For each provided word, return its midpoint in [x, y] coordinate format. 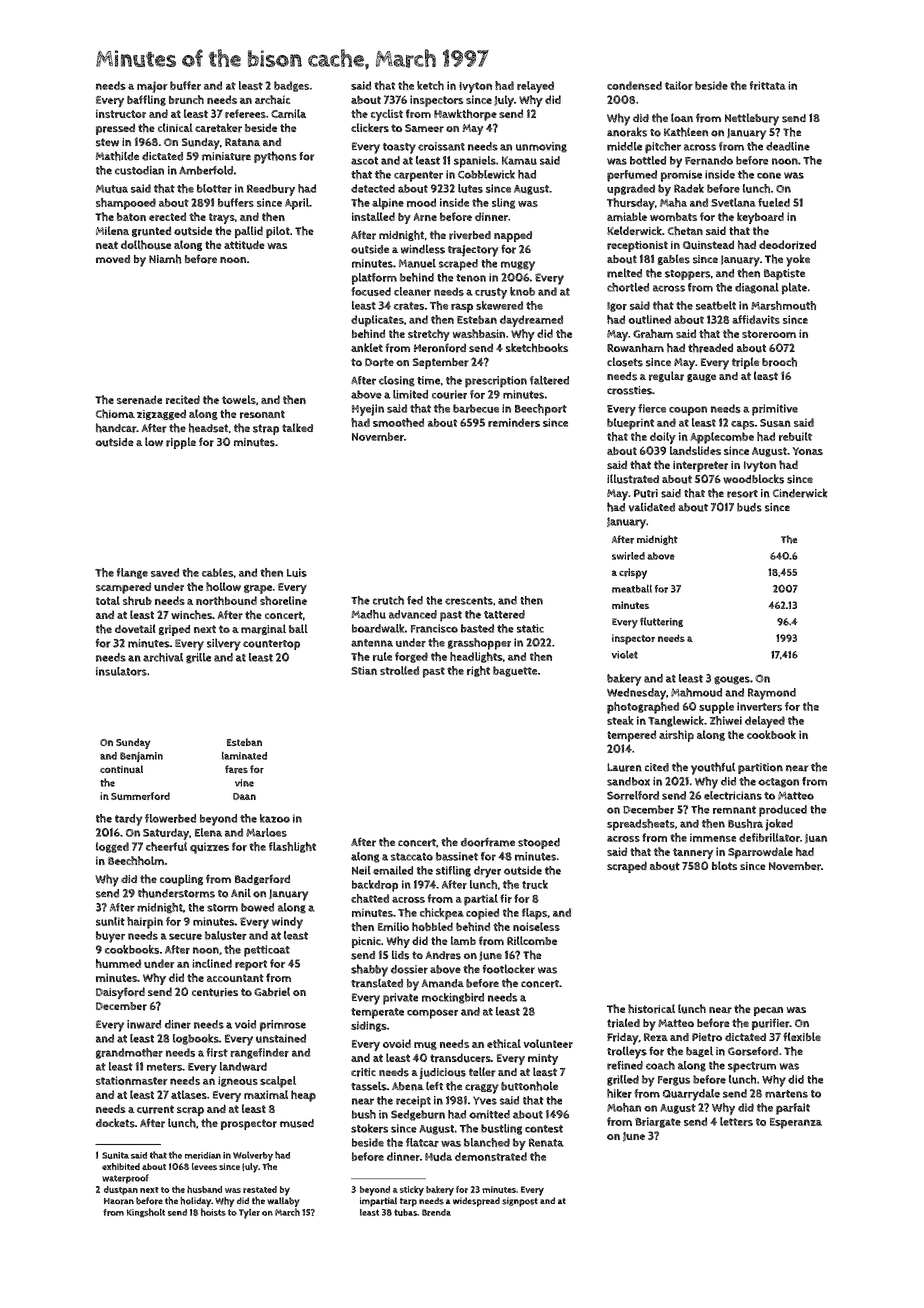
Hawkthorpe [465, 115]
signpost [520, 1202]
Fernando [709, 160]
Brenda [436, 1212]
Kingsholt [146, 1213]
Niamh [165, 259]
